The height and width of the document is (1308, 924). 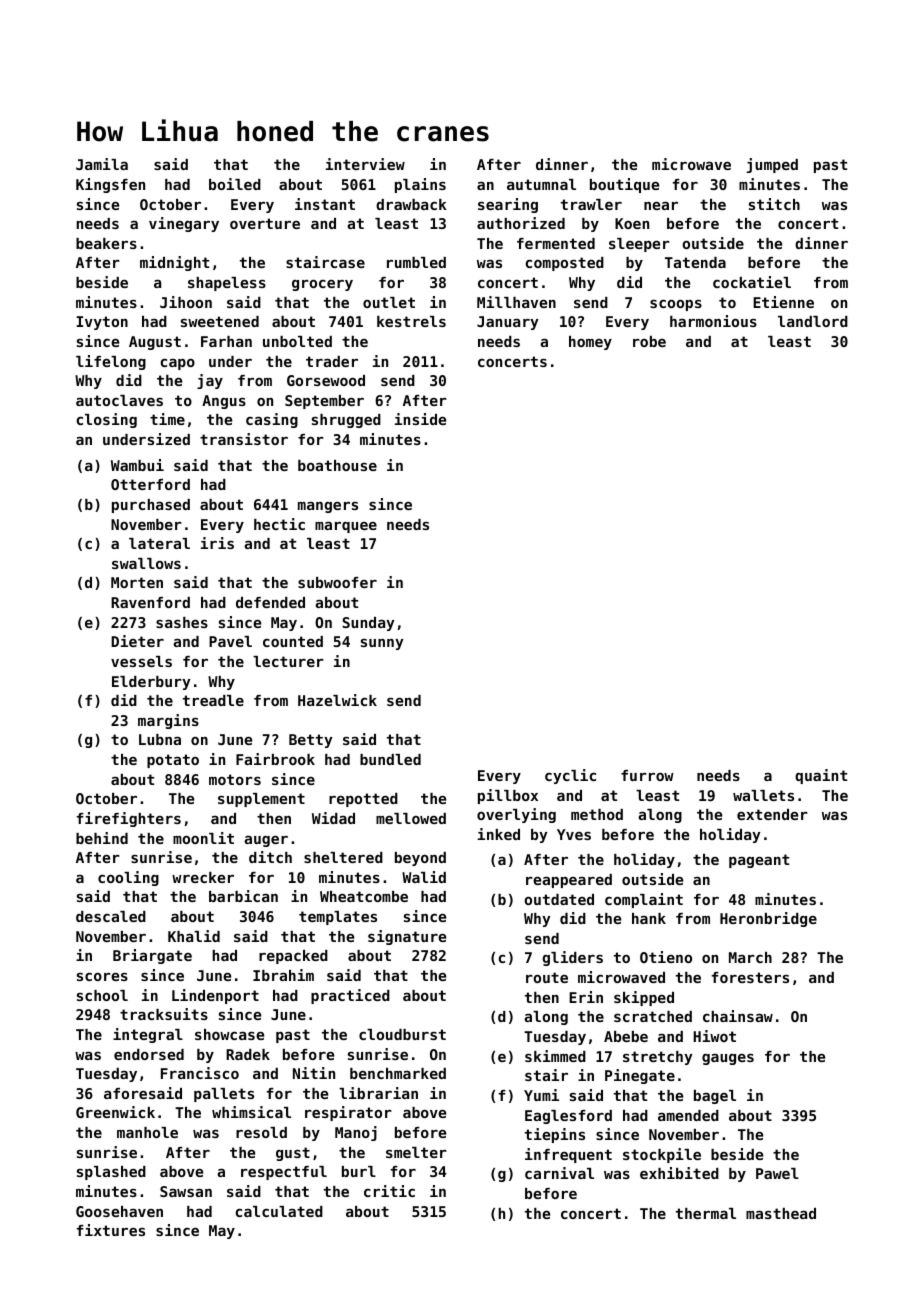 What do you see at coordinates (261, 800) in the document?
I see `supplement` at bounding box center [261, 800].
